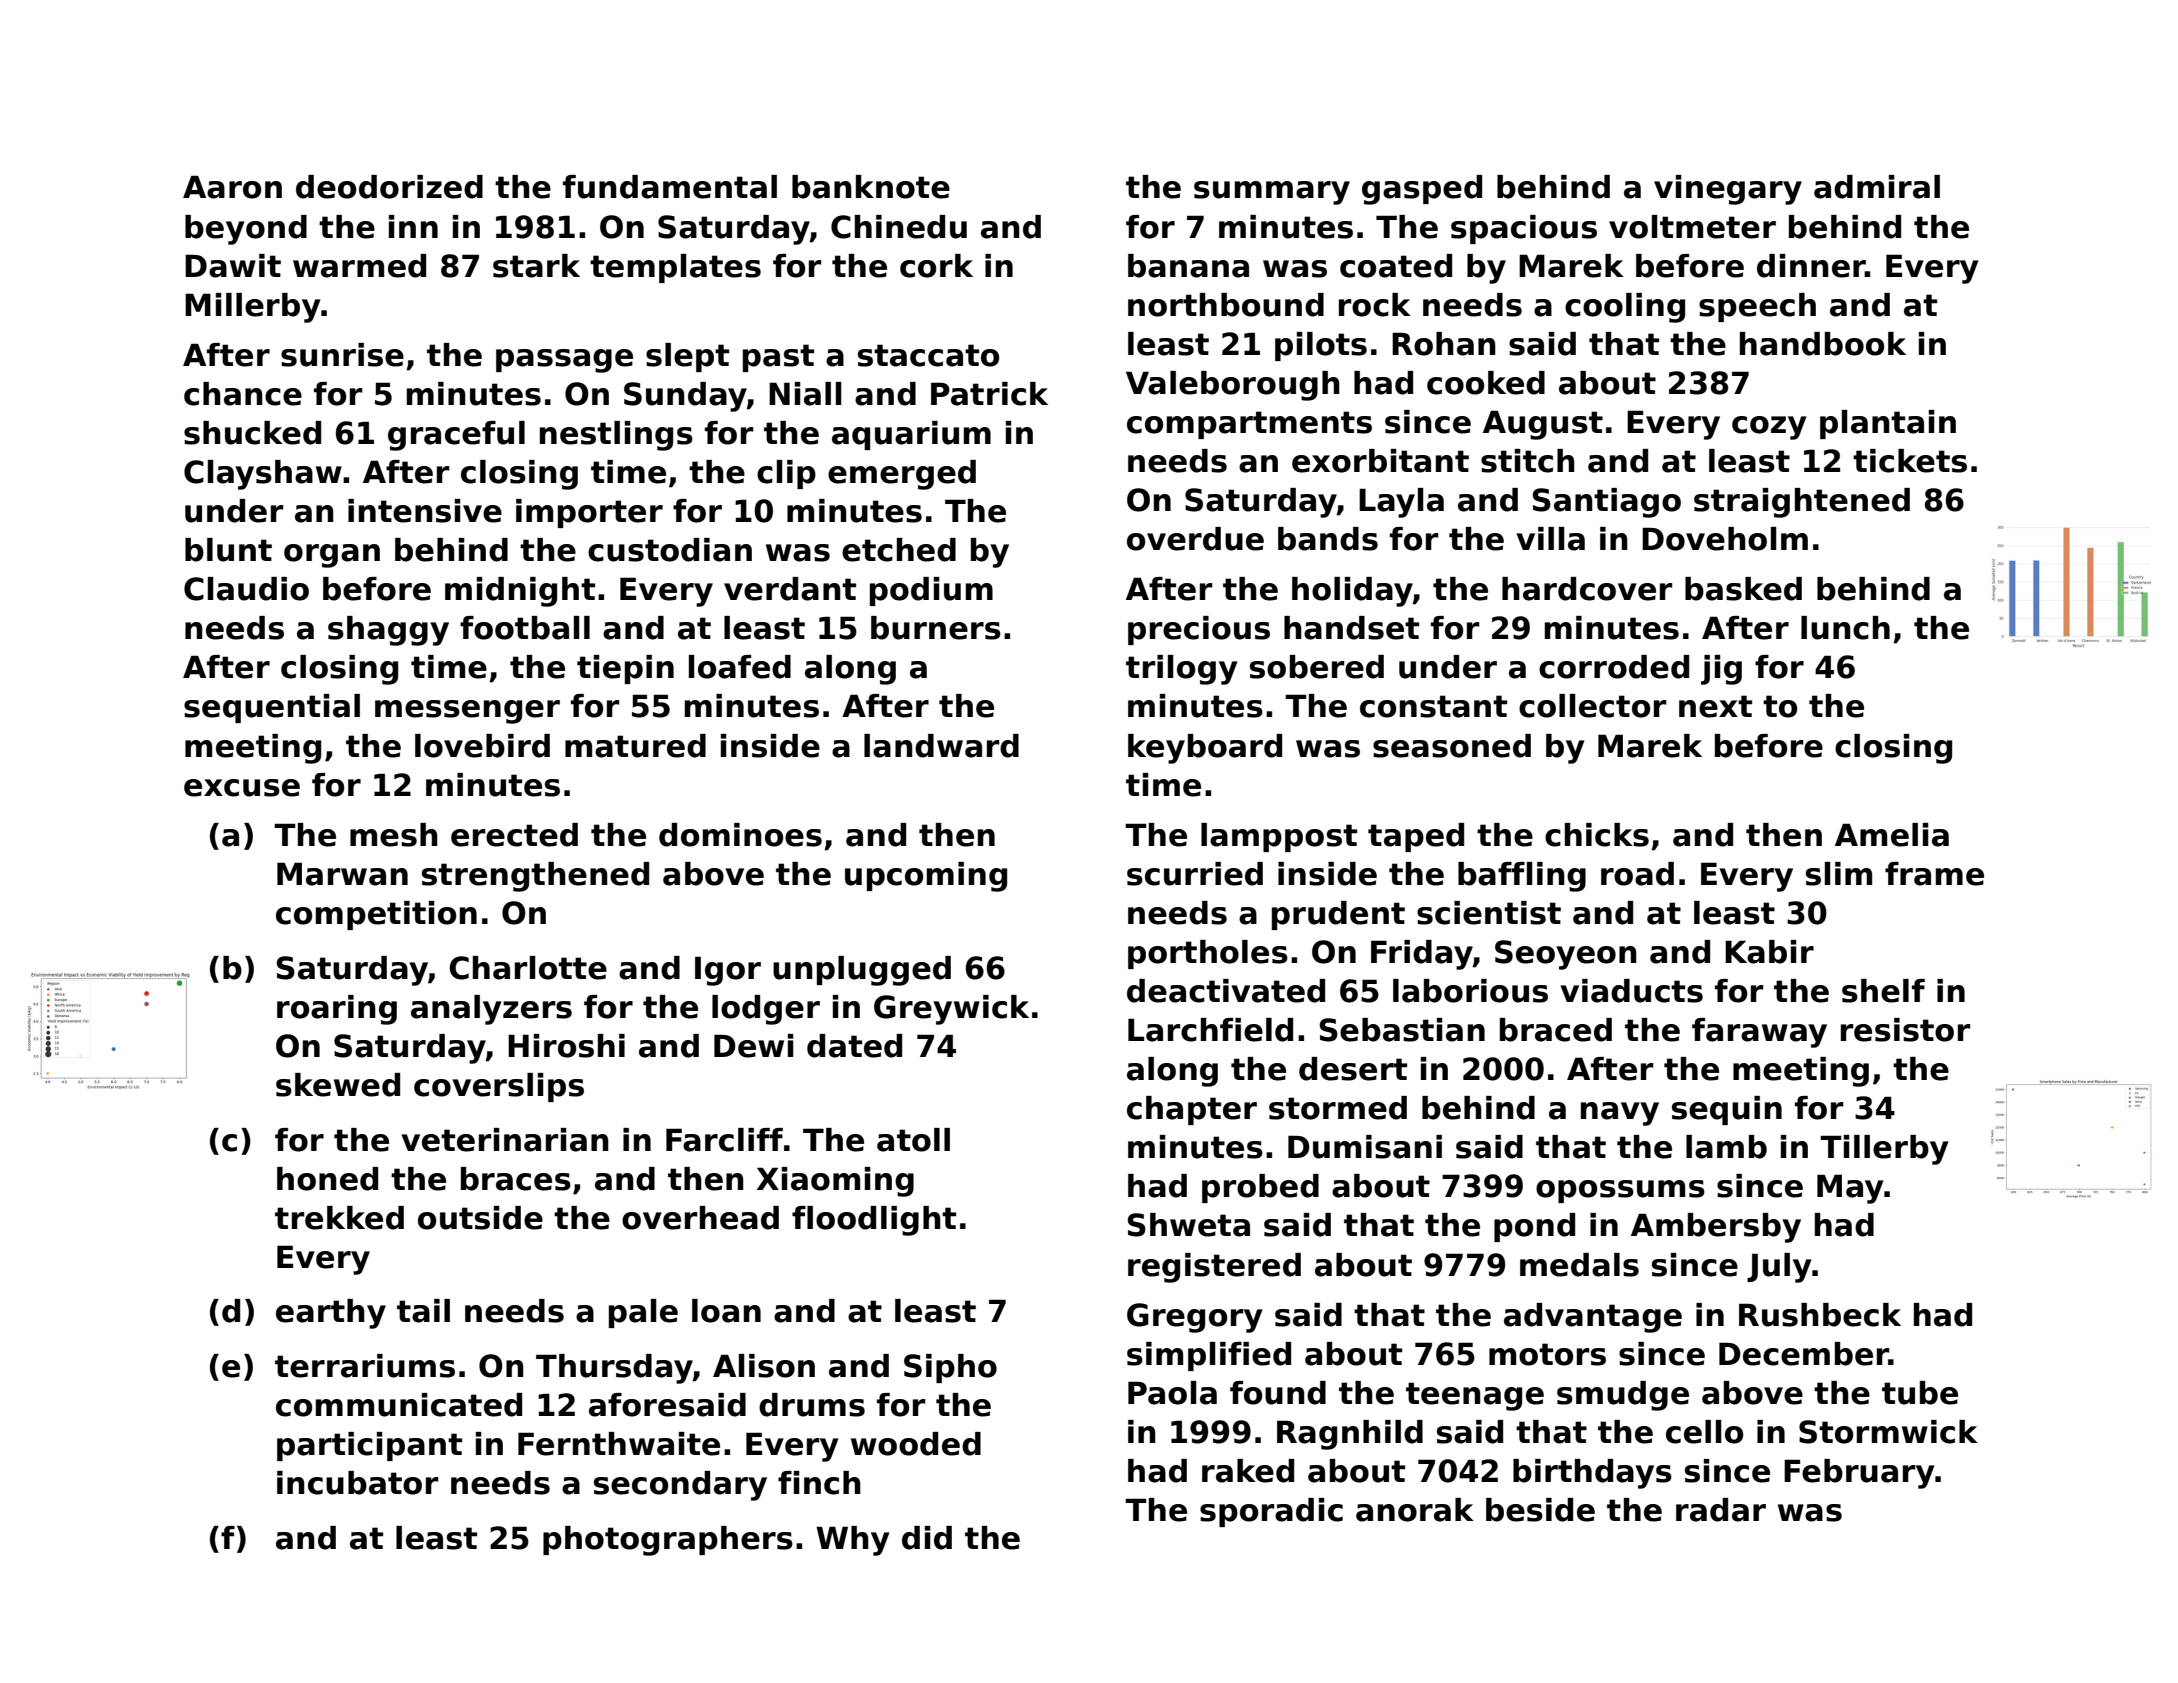 The image size is (2178, 1683). Describe the element at coordinates (1823, 344) in the screenshot. I see `handbook` at that location.
